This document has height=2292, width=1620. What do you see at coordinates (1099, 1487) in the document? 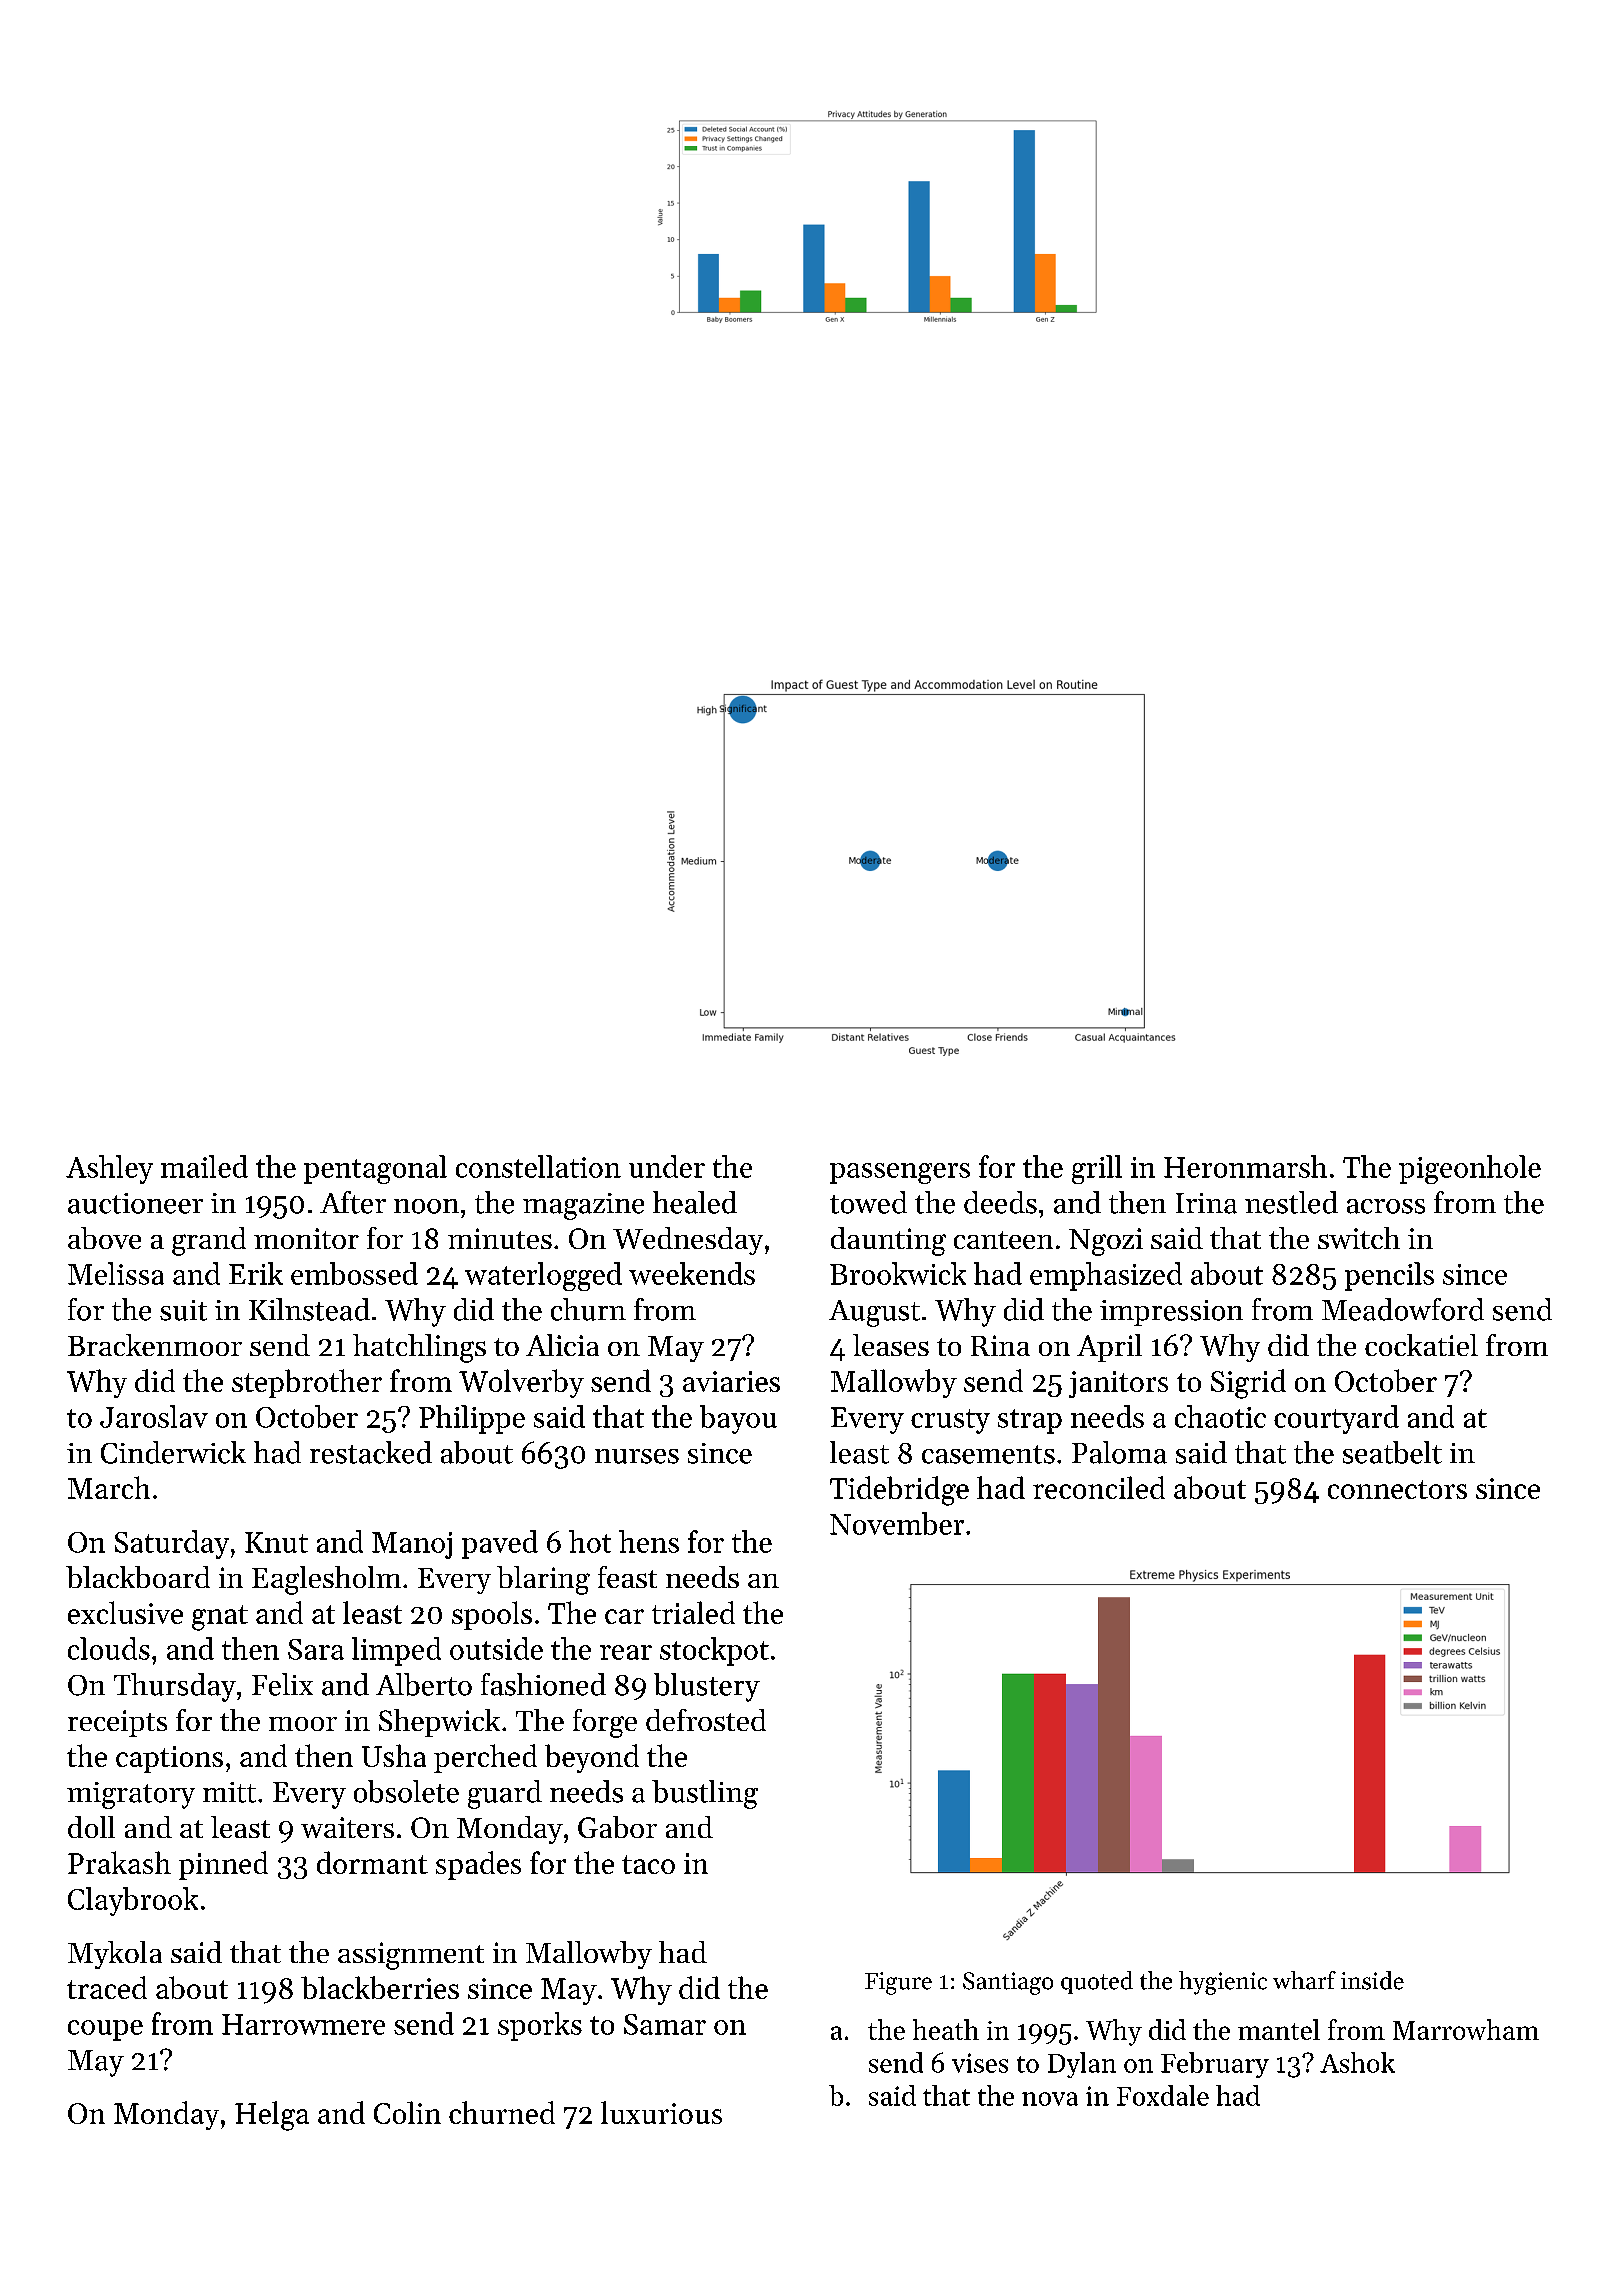
I see `reconciled` at bounding box center [1099, 1487].
